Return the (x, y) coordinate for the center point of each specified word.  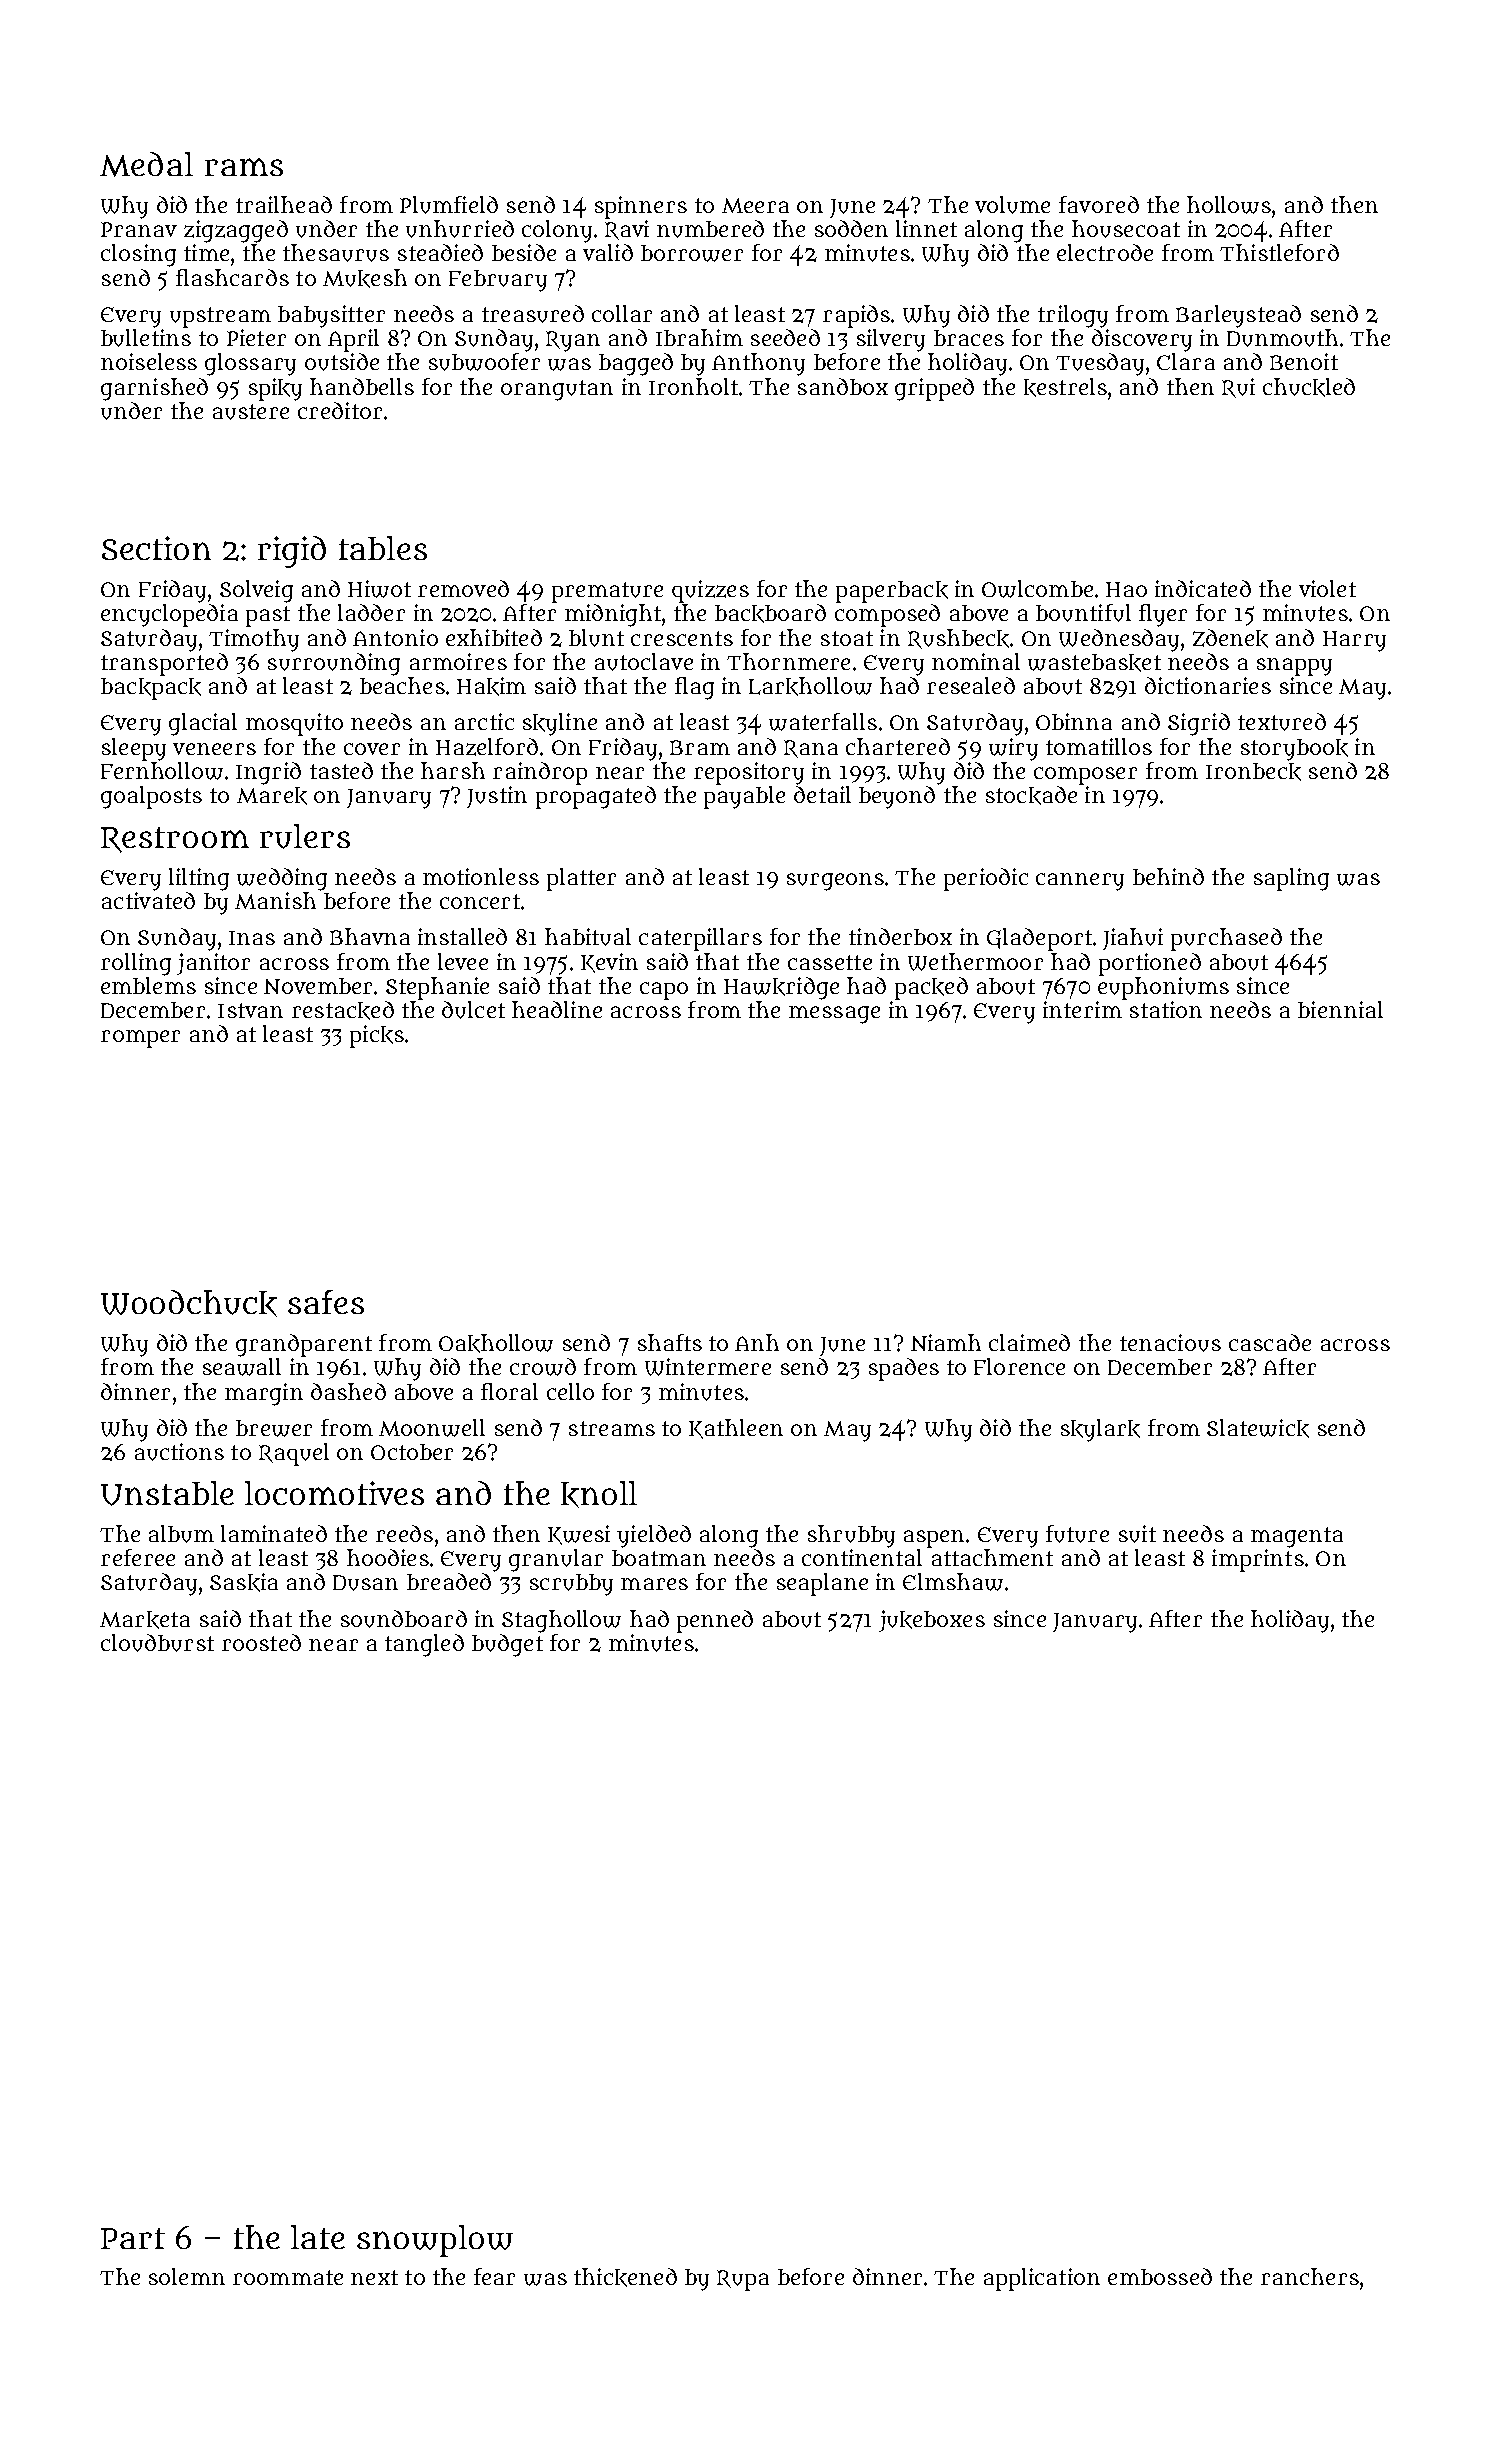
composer (1085, 776)
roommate (288, 2277)
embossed (1160, 2276)
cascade (1270, 1342)
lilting (199, 879)
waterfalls (823, 722)
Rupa (743, 2280)
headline (557, 1009)
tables (383, 548)
